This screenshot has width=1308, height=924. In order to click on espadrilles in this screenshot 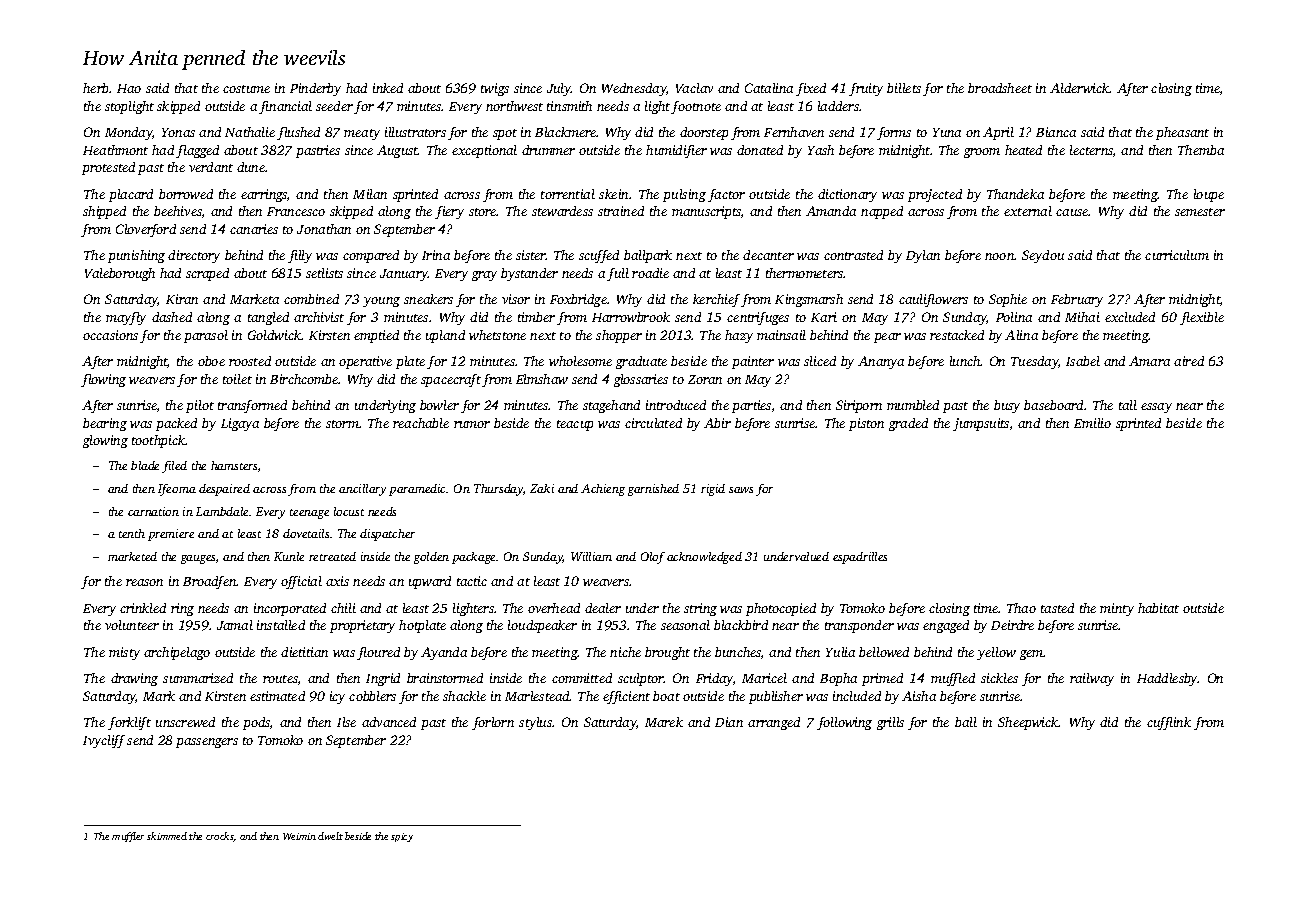, I will do `click(860, 558)`.
